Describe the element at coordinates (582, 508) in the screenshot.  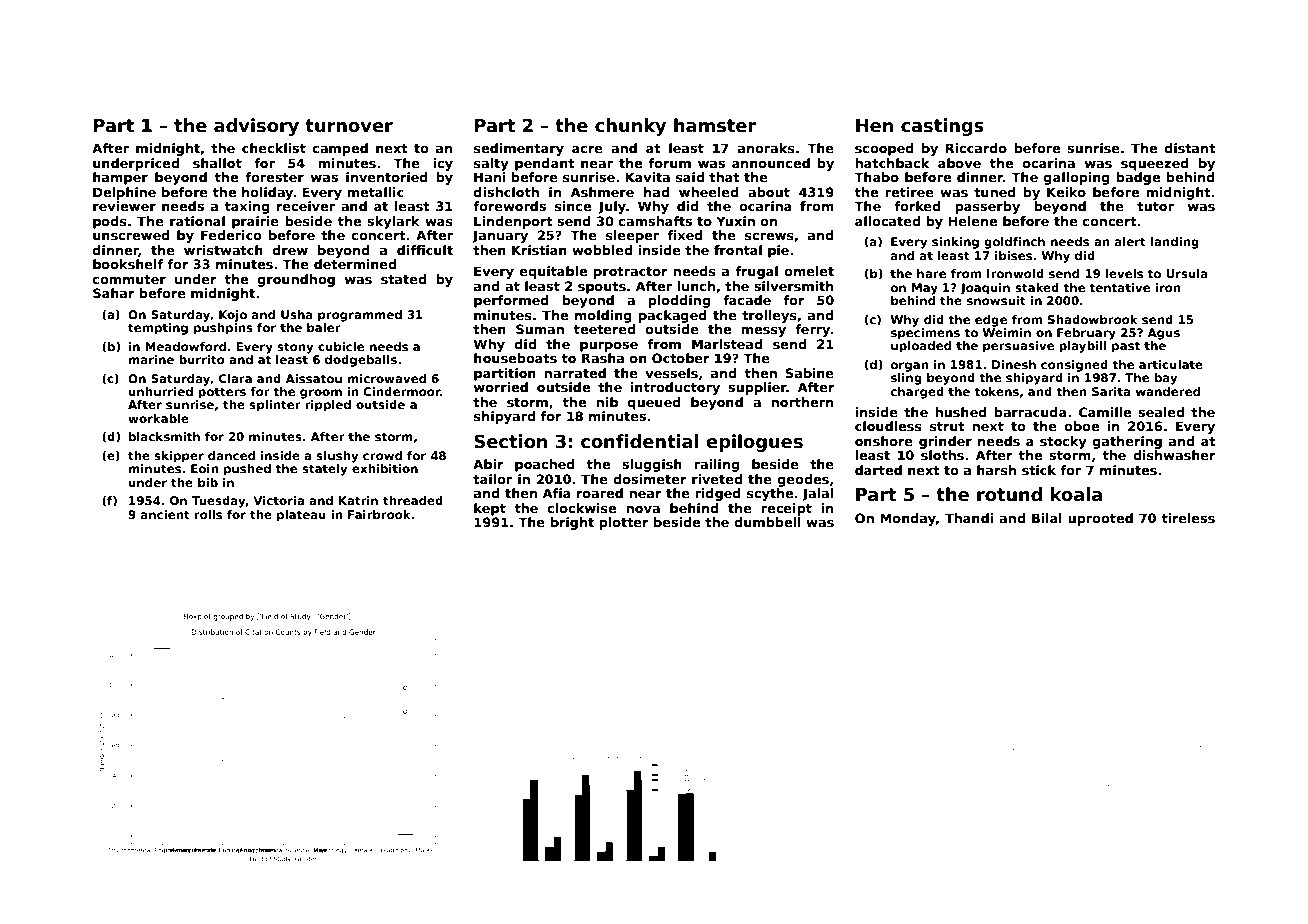
I see `clockwise` at that location.
